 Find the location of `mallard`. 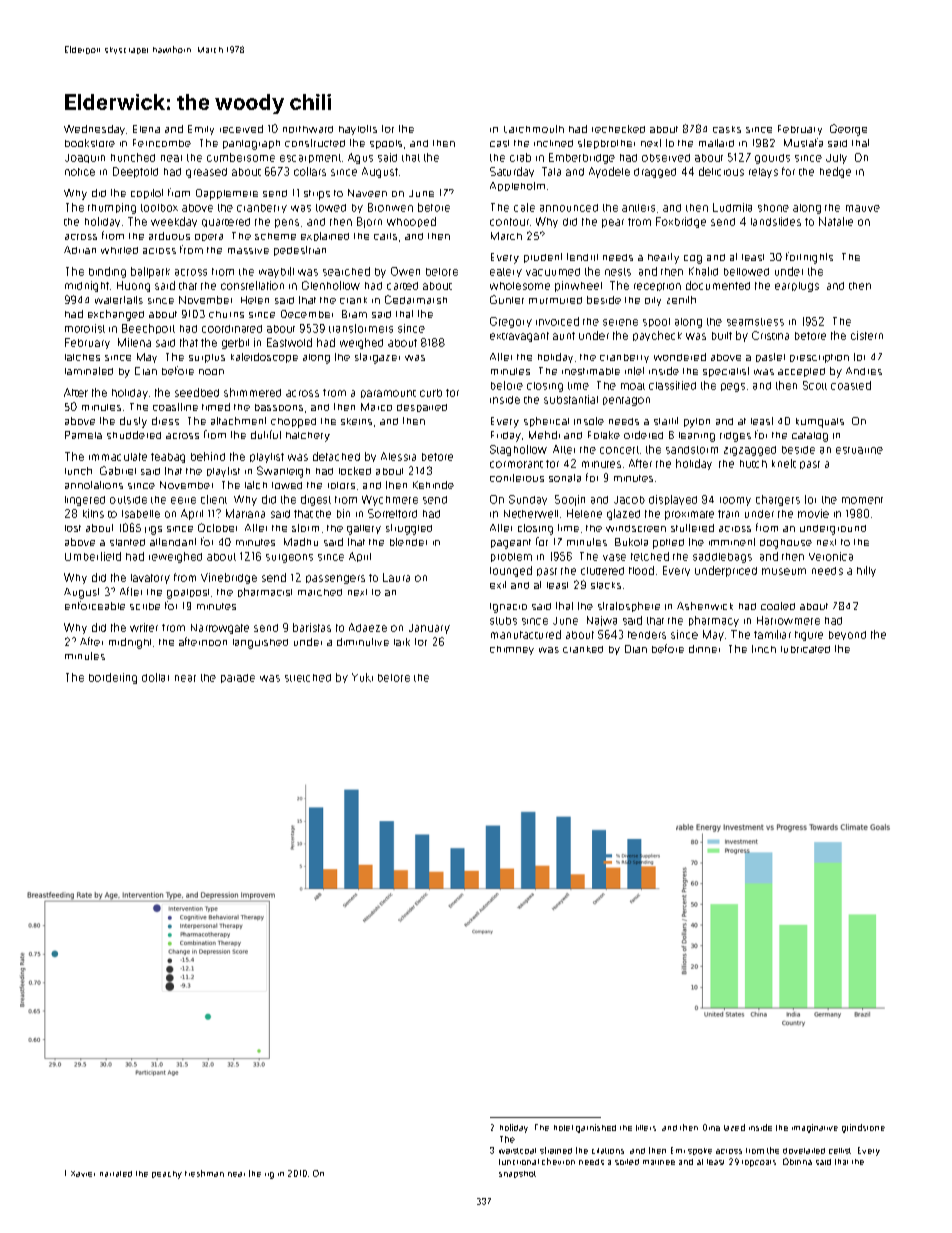

mallard is located at coordinates (716, 143).
